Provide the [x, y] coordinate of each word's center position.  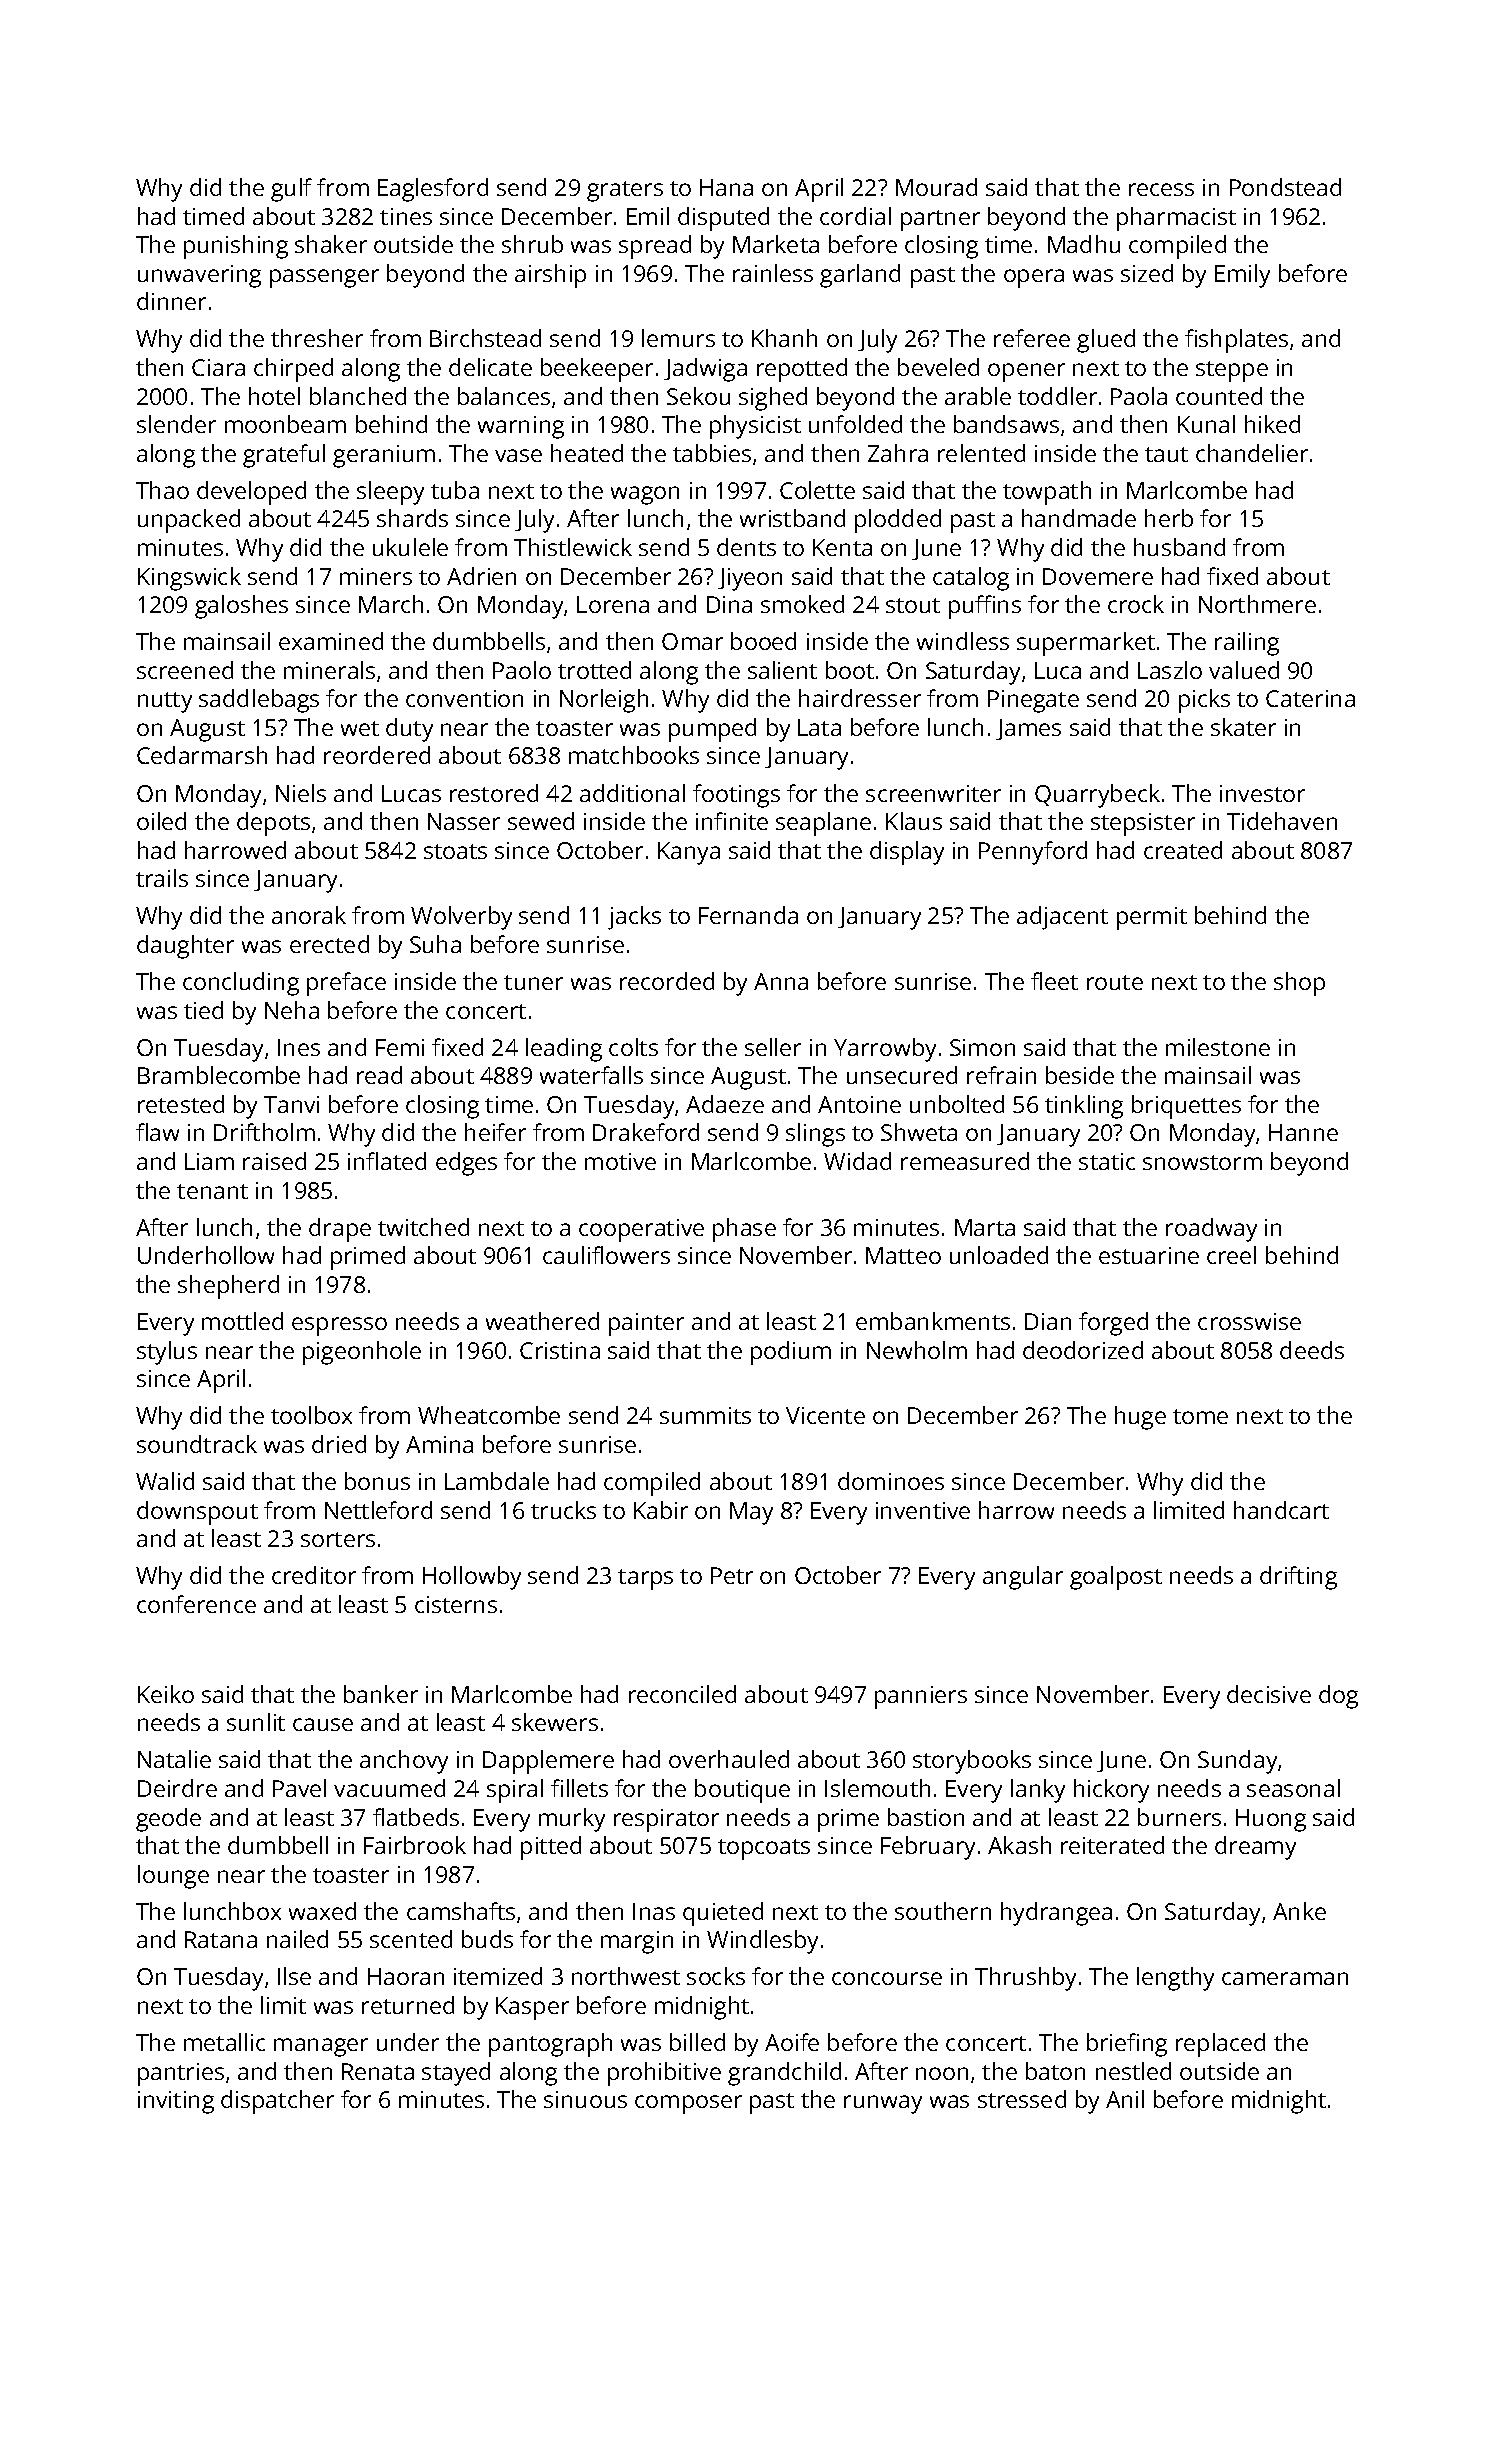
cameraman [1285, 1978]
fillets [579, 1788]
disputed [723, 219]
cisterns [456, 1604]
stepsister [1143, 824]
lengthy [1175, 1979]
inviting [176, 2102]
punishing [236, 247]
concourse [887, 1978]
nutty [165, 702]
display [907, 853]
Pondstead [1285, 187]
